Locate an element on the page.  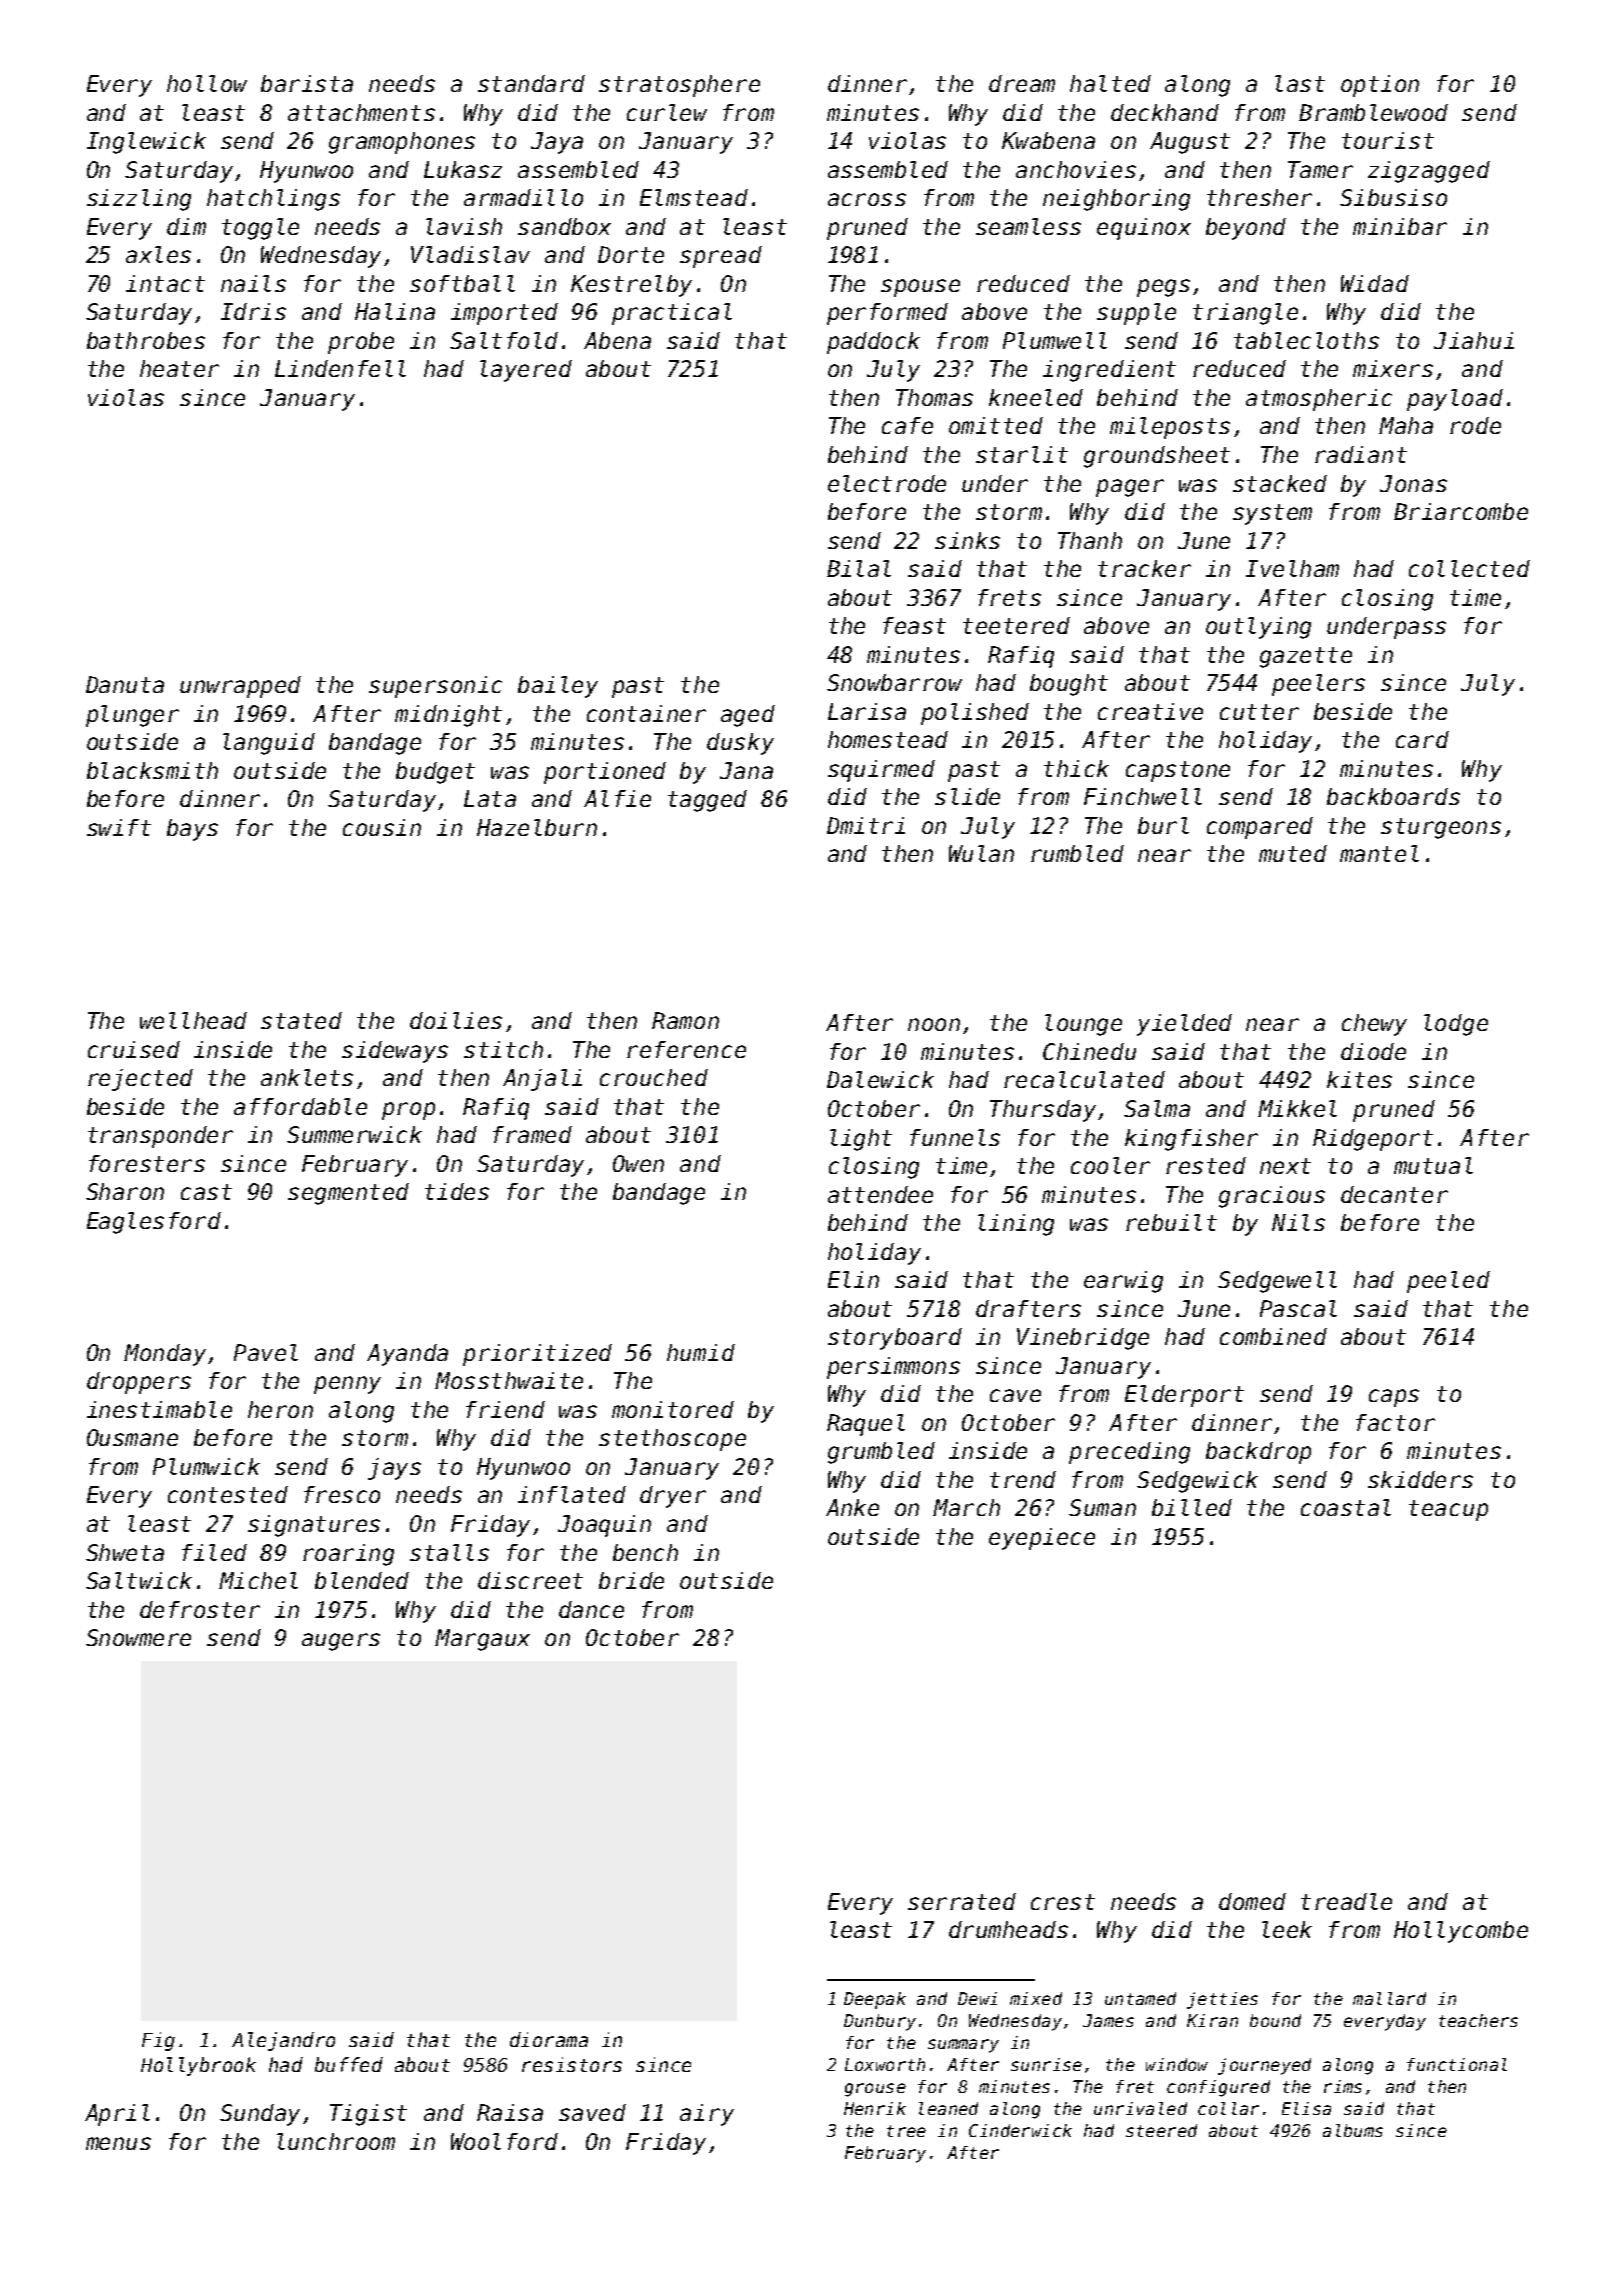
eyepiece is located at coordinates (1042, 1539).
